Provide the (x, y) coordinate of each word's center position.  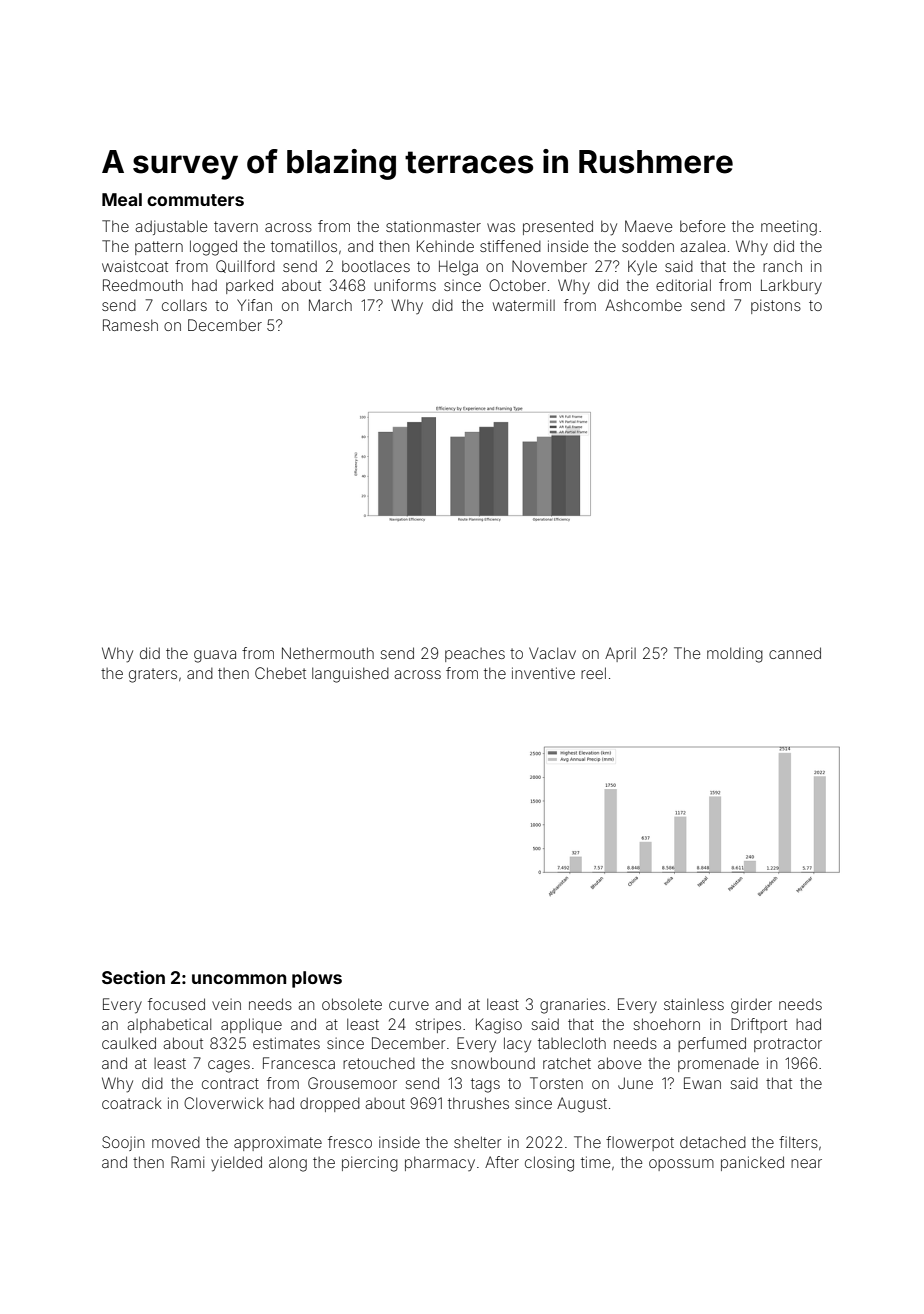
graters (153, 675)
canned (795, 653)
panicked (752, 1163)
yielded (236, 1164)
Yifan (254, 305)
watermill (524, 305)
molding (735, 655)
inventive (543, 673)
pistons (776, 306)
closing (549, 1164)
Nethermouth (328, 653)
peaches (475, 655)
